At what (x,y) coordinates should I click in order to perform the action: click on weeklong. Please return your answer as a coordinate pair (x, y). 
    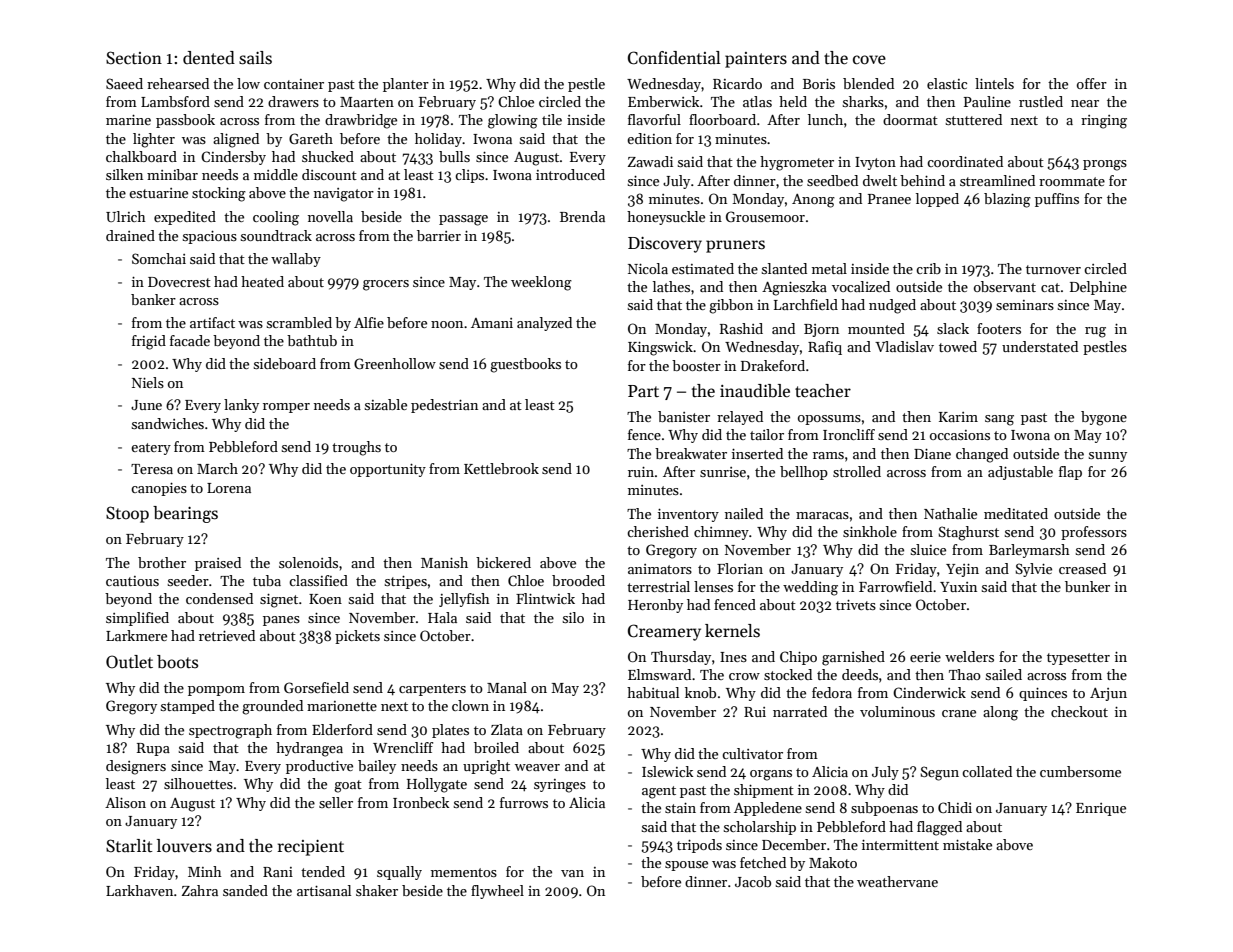
    Looking at the image, I should click on (541, 283).
